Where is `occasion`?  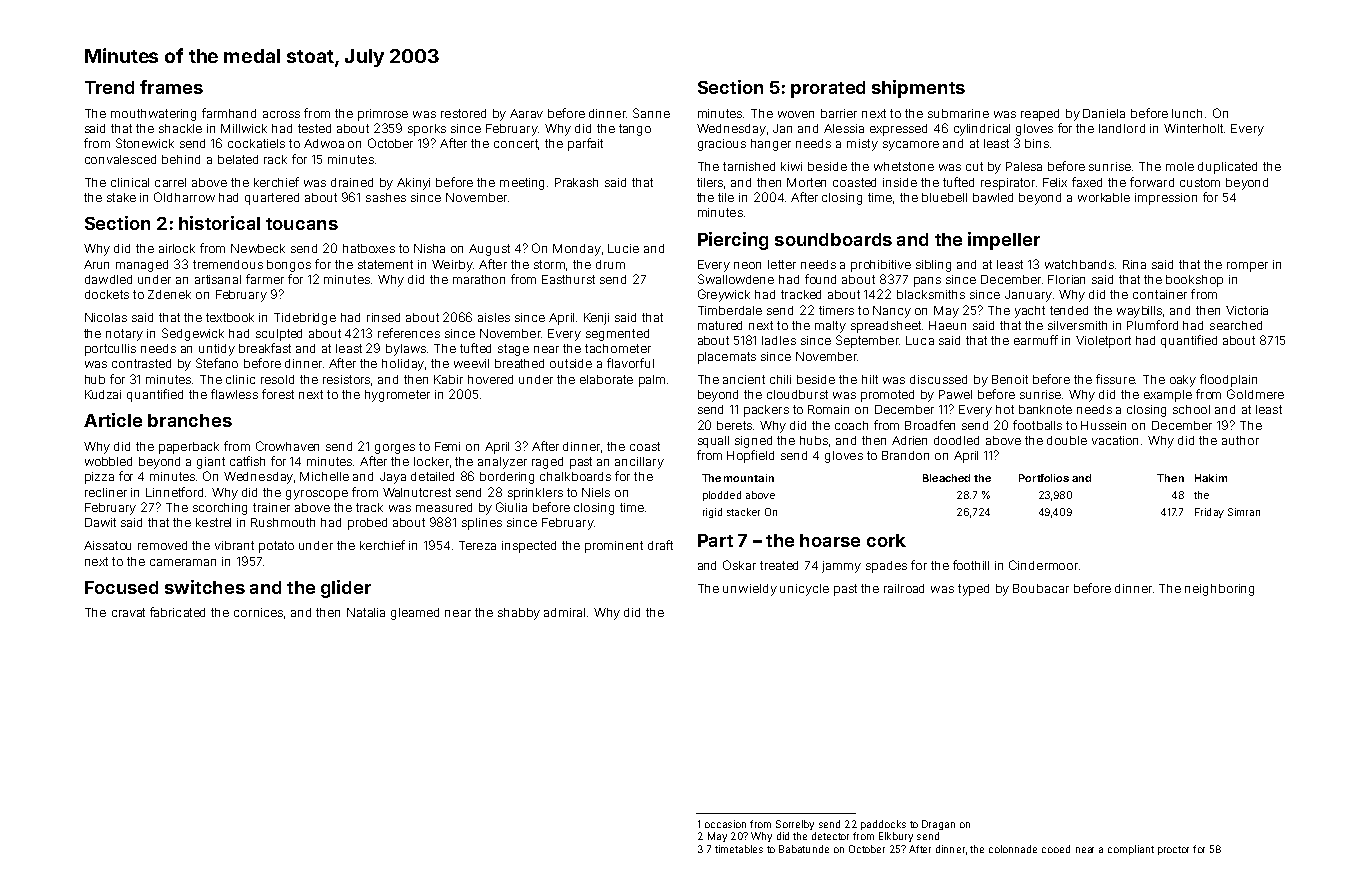
occasion is located at coordinates (725, 824).
